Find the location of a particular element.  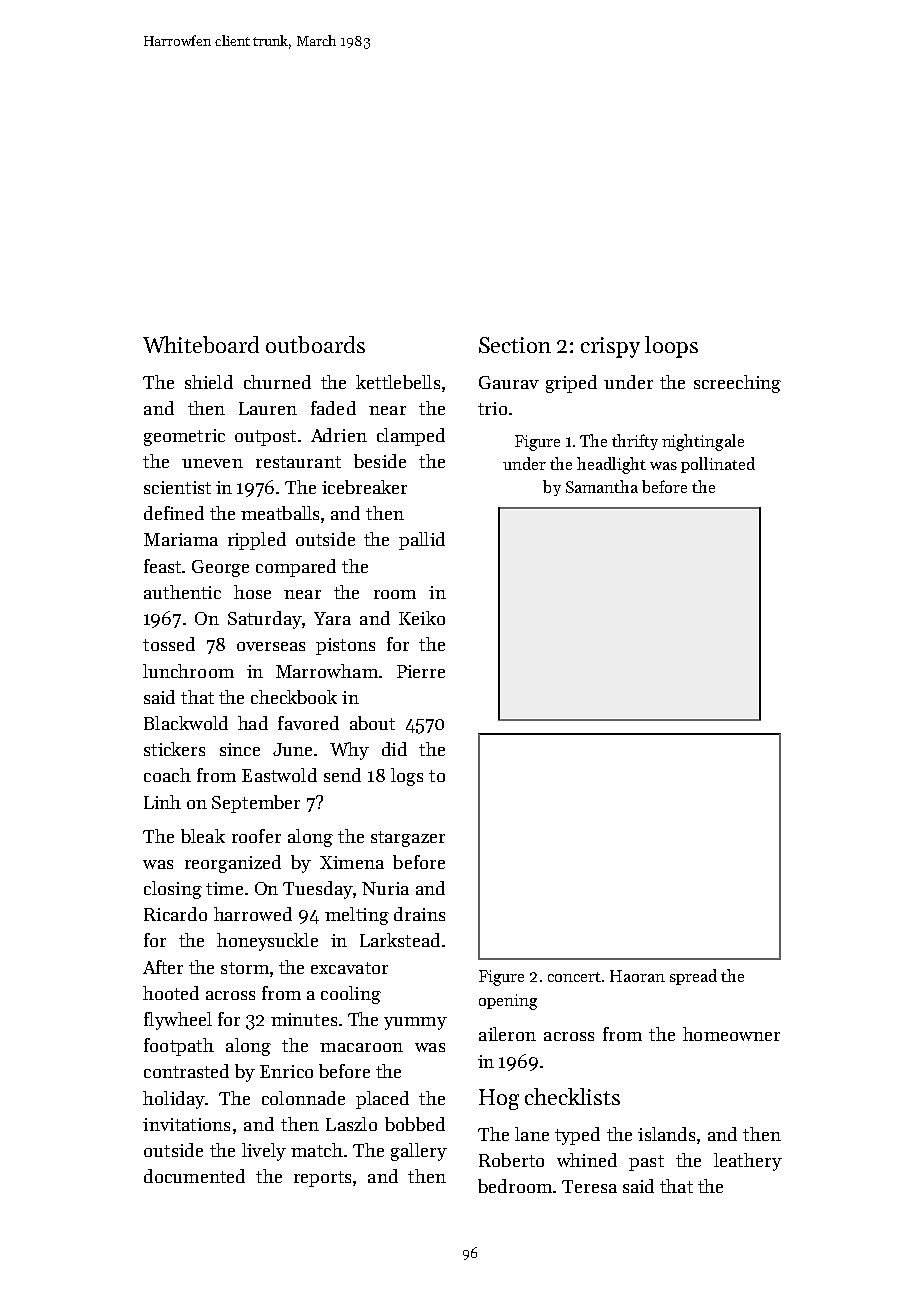

Haoran is located at coordinates (637, 976).
